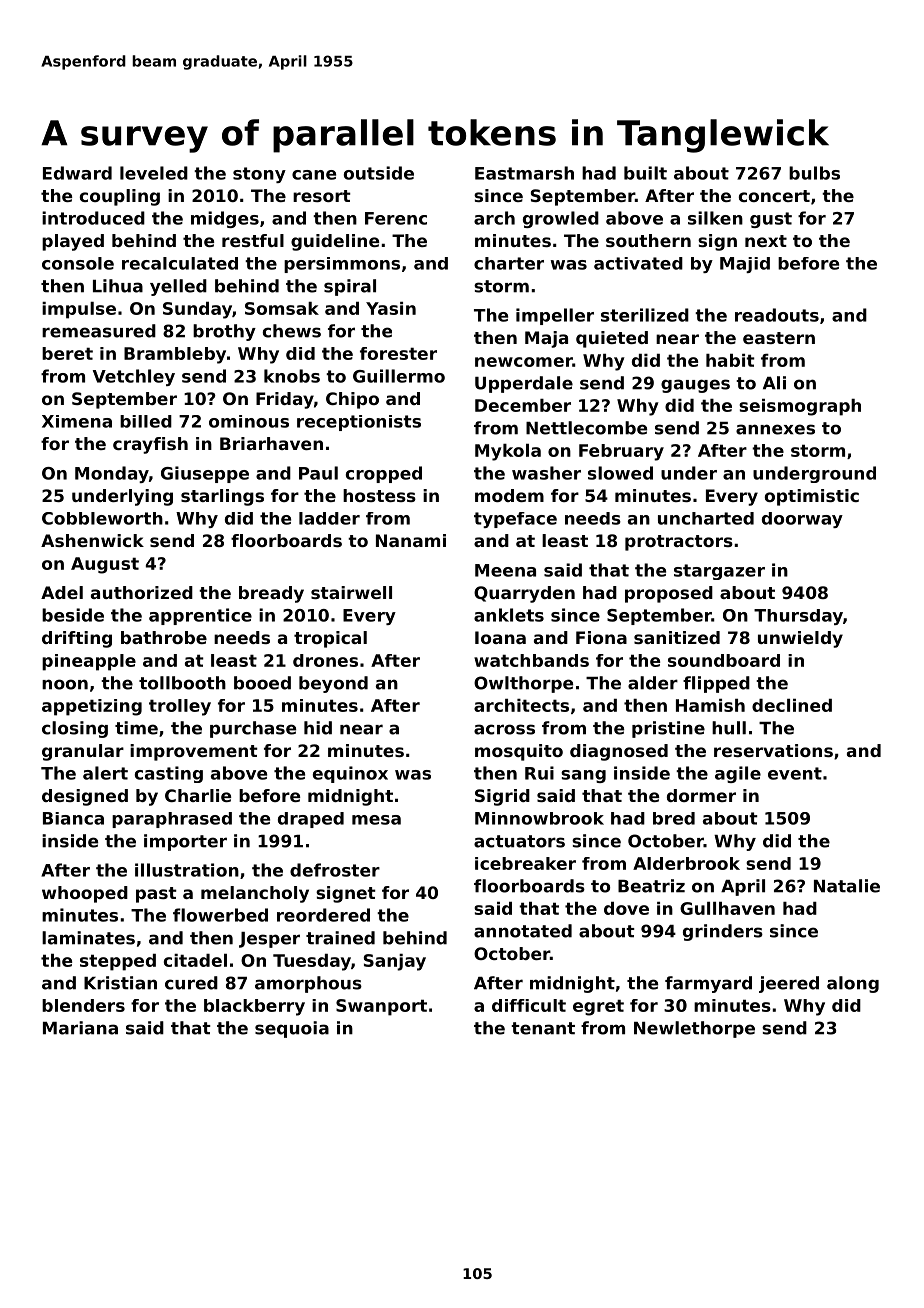 This screenshot has height=1308, width=924. I want to click on remeasured, so click(99, 331).
